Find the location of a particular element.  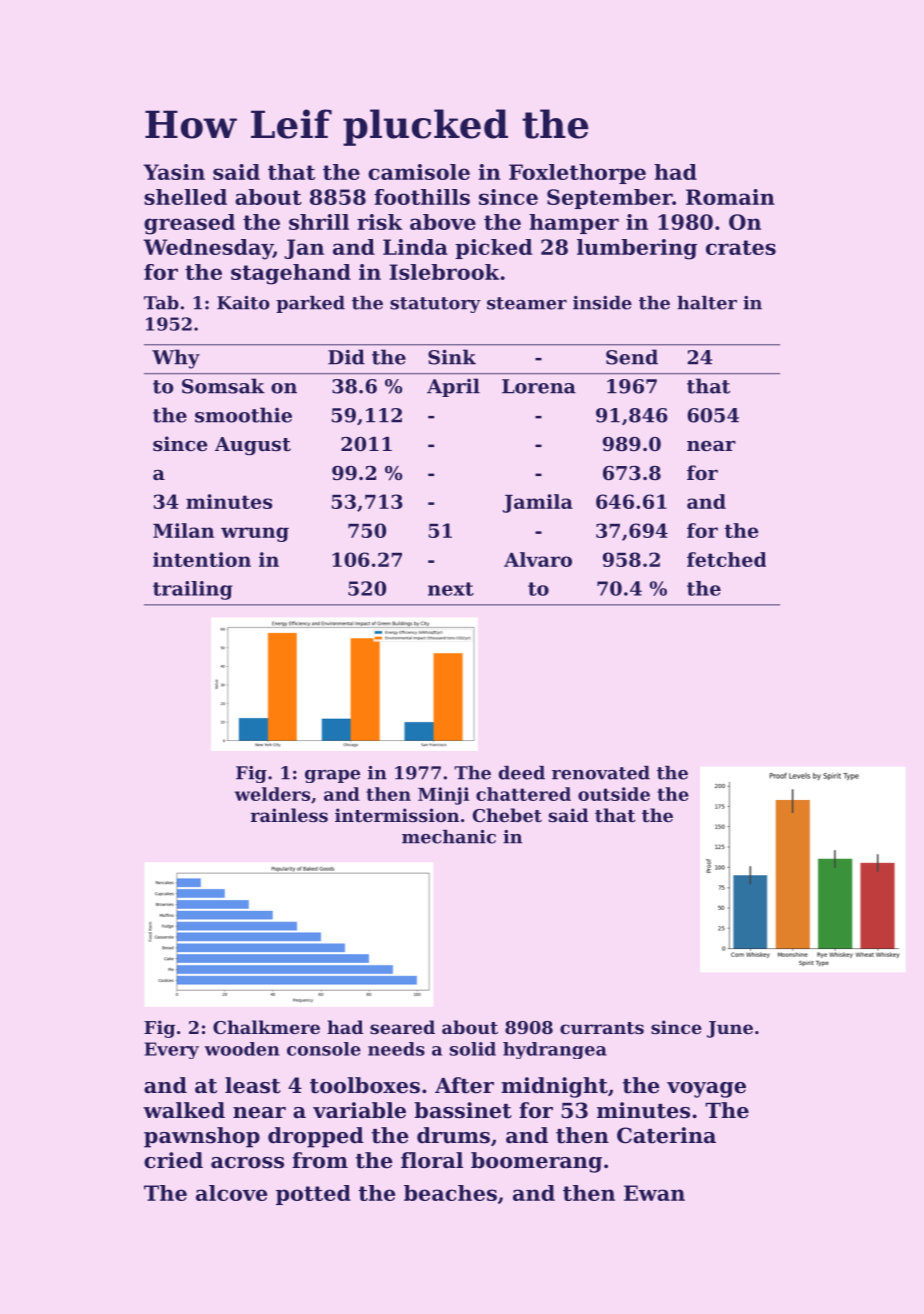

walked is located at coordinates (184, 1110).
